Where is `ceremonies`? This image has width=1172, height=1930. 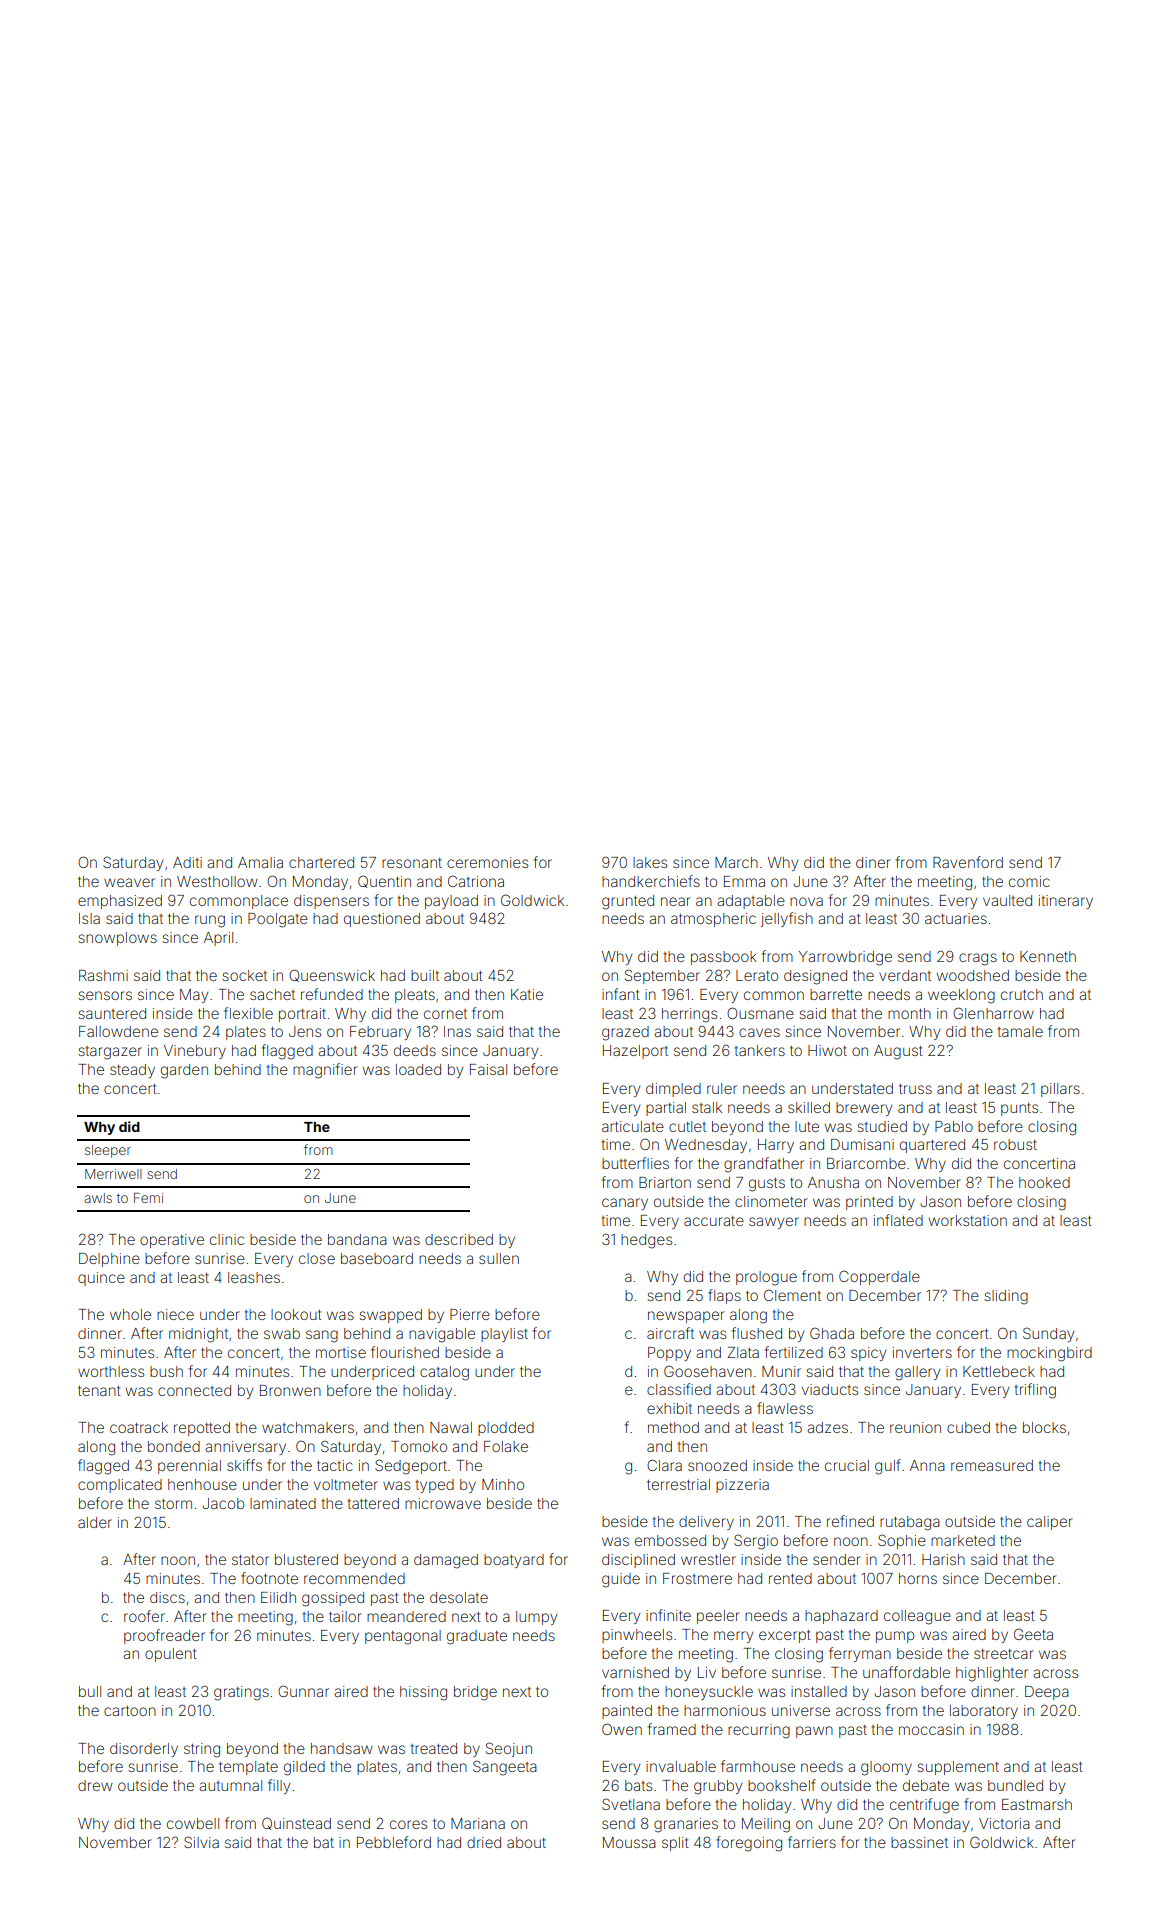 ceremonies is located at coordinates (487, 862).
